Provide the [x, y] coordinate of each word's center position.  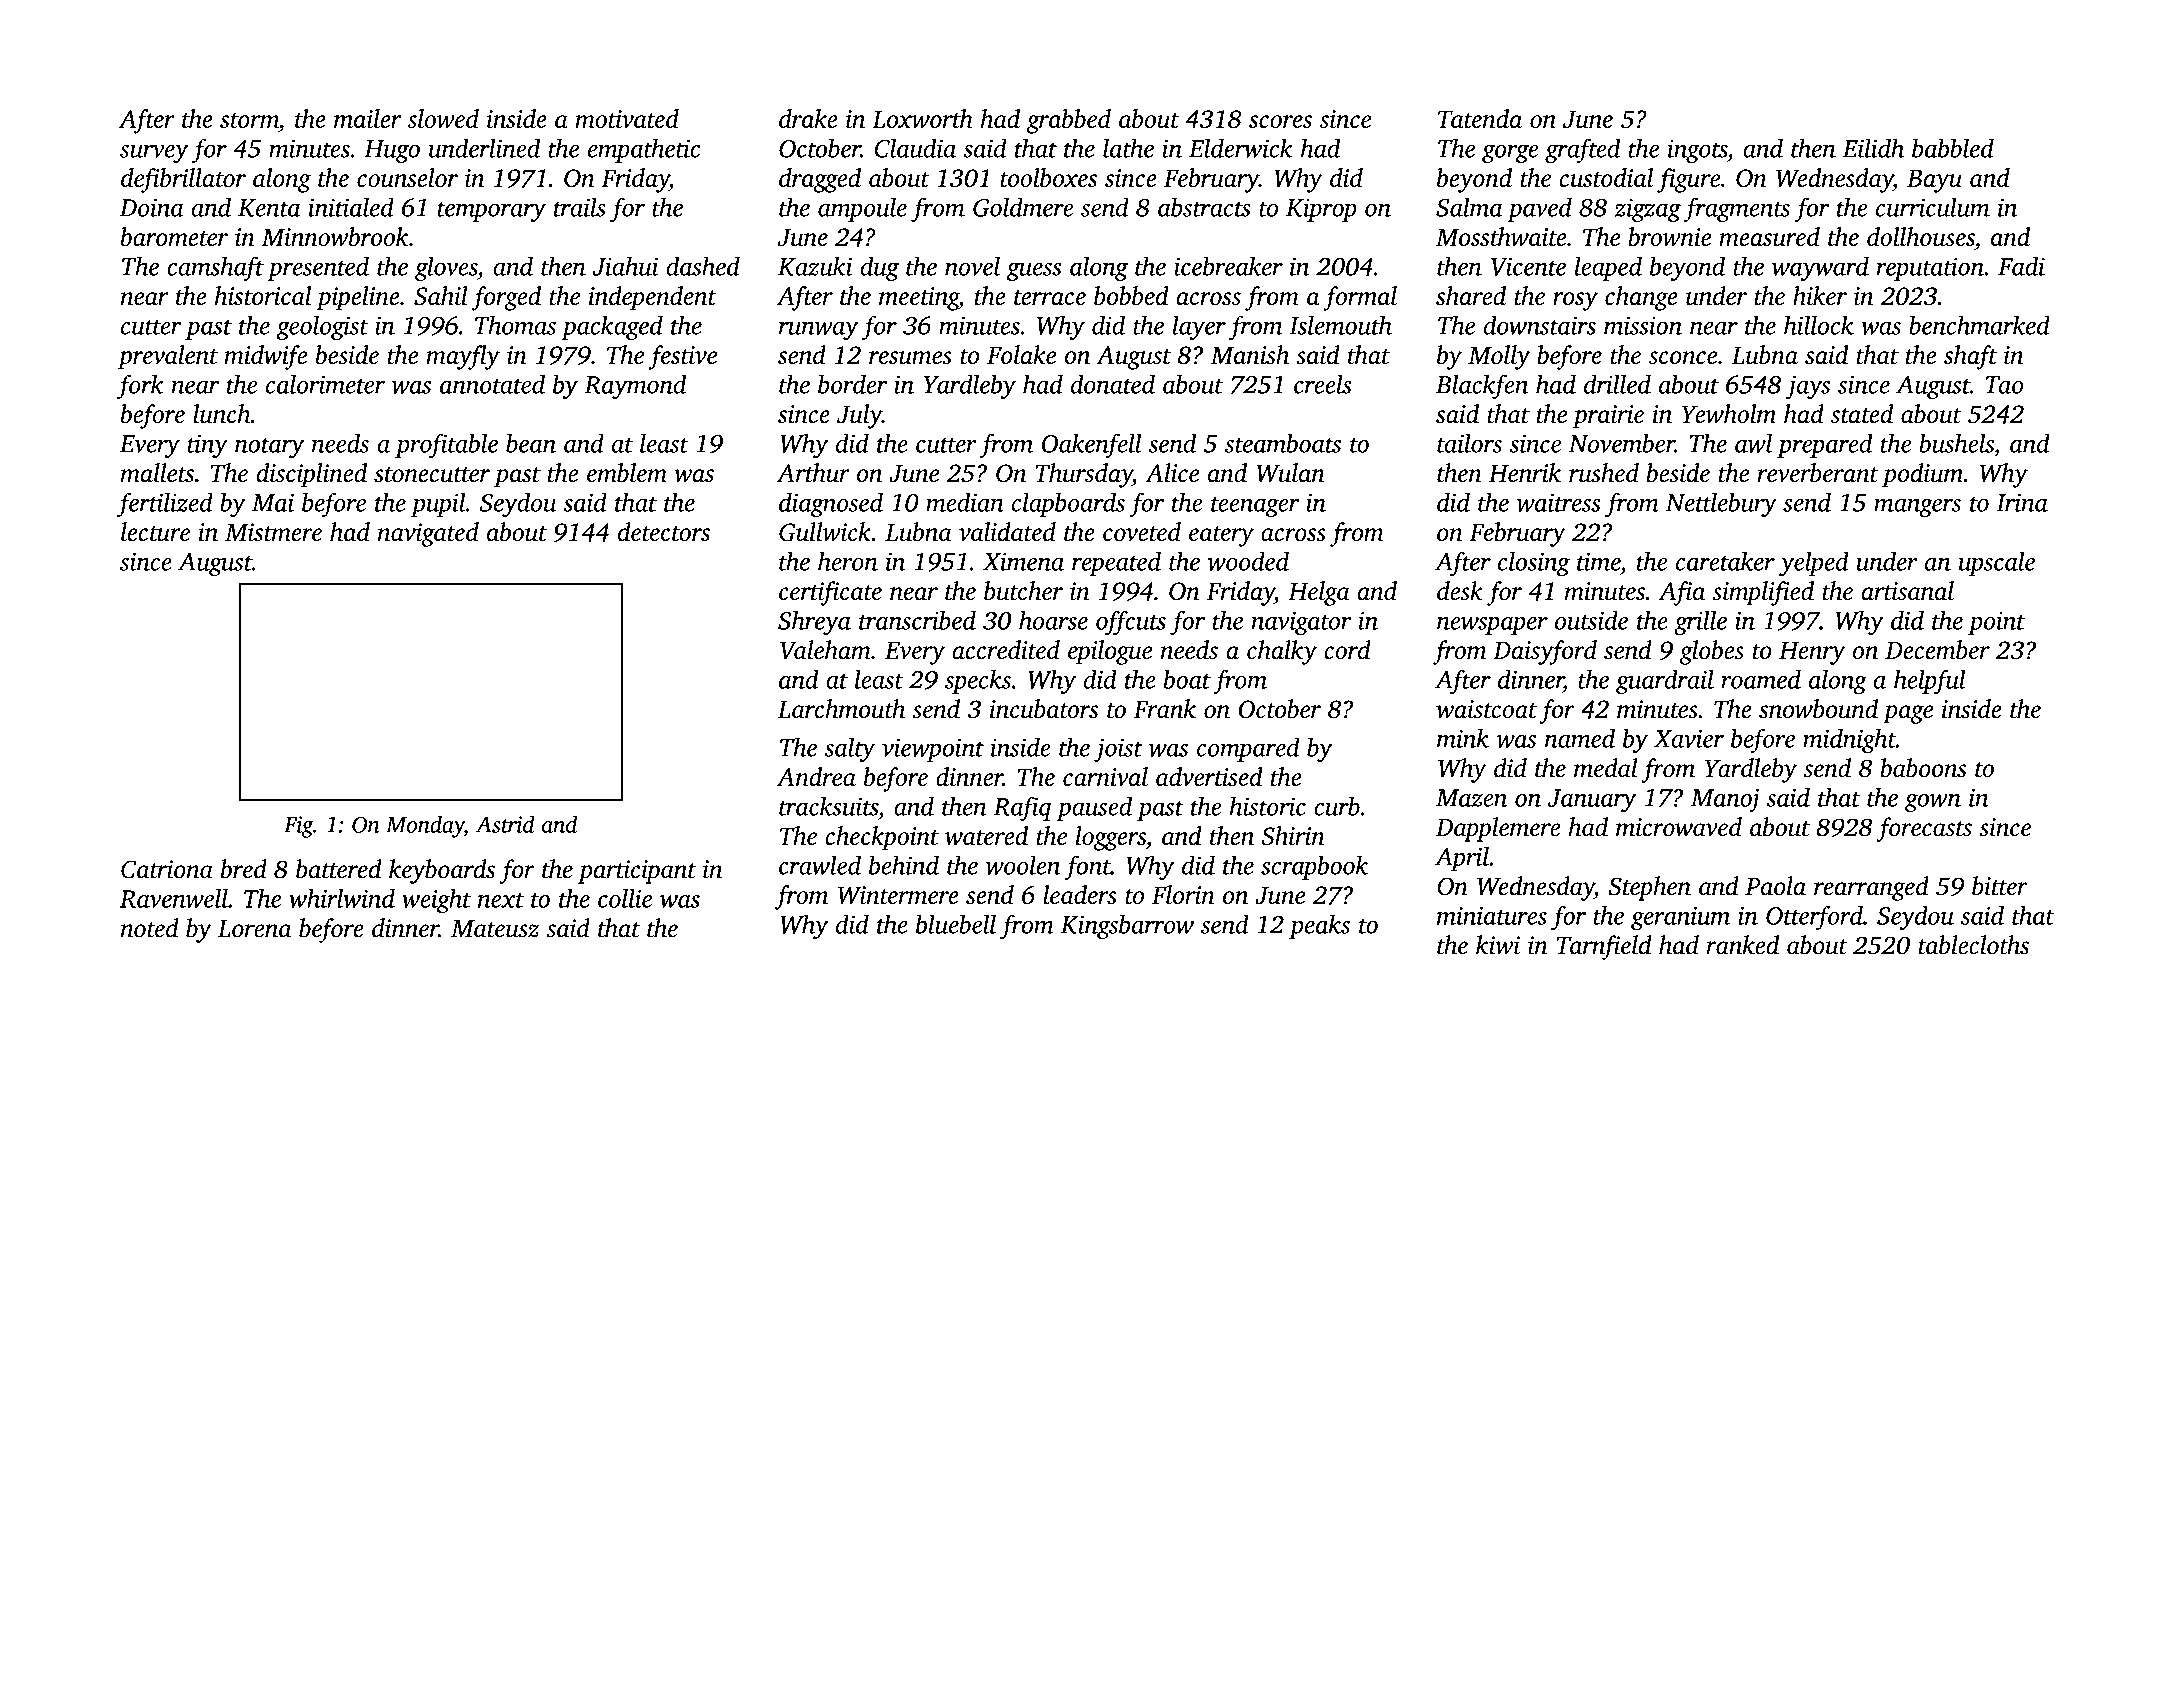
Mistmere [273, 532]
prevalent [168, 357]
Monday [425, 826]
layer [1199, 327]
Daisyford [1545, 652]
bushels [1956, 443]
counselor [407, 177]
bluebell [956, 924]
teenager [1255, 506]
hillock [1819, 325]
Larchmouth [841, 709]
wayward [1820, 268]
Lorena [254, 929]
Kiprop [1321, 210]
